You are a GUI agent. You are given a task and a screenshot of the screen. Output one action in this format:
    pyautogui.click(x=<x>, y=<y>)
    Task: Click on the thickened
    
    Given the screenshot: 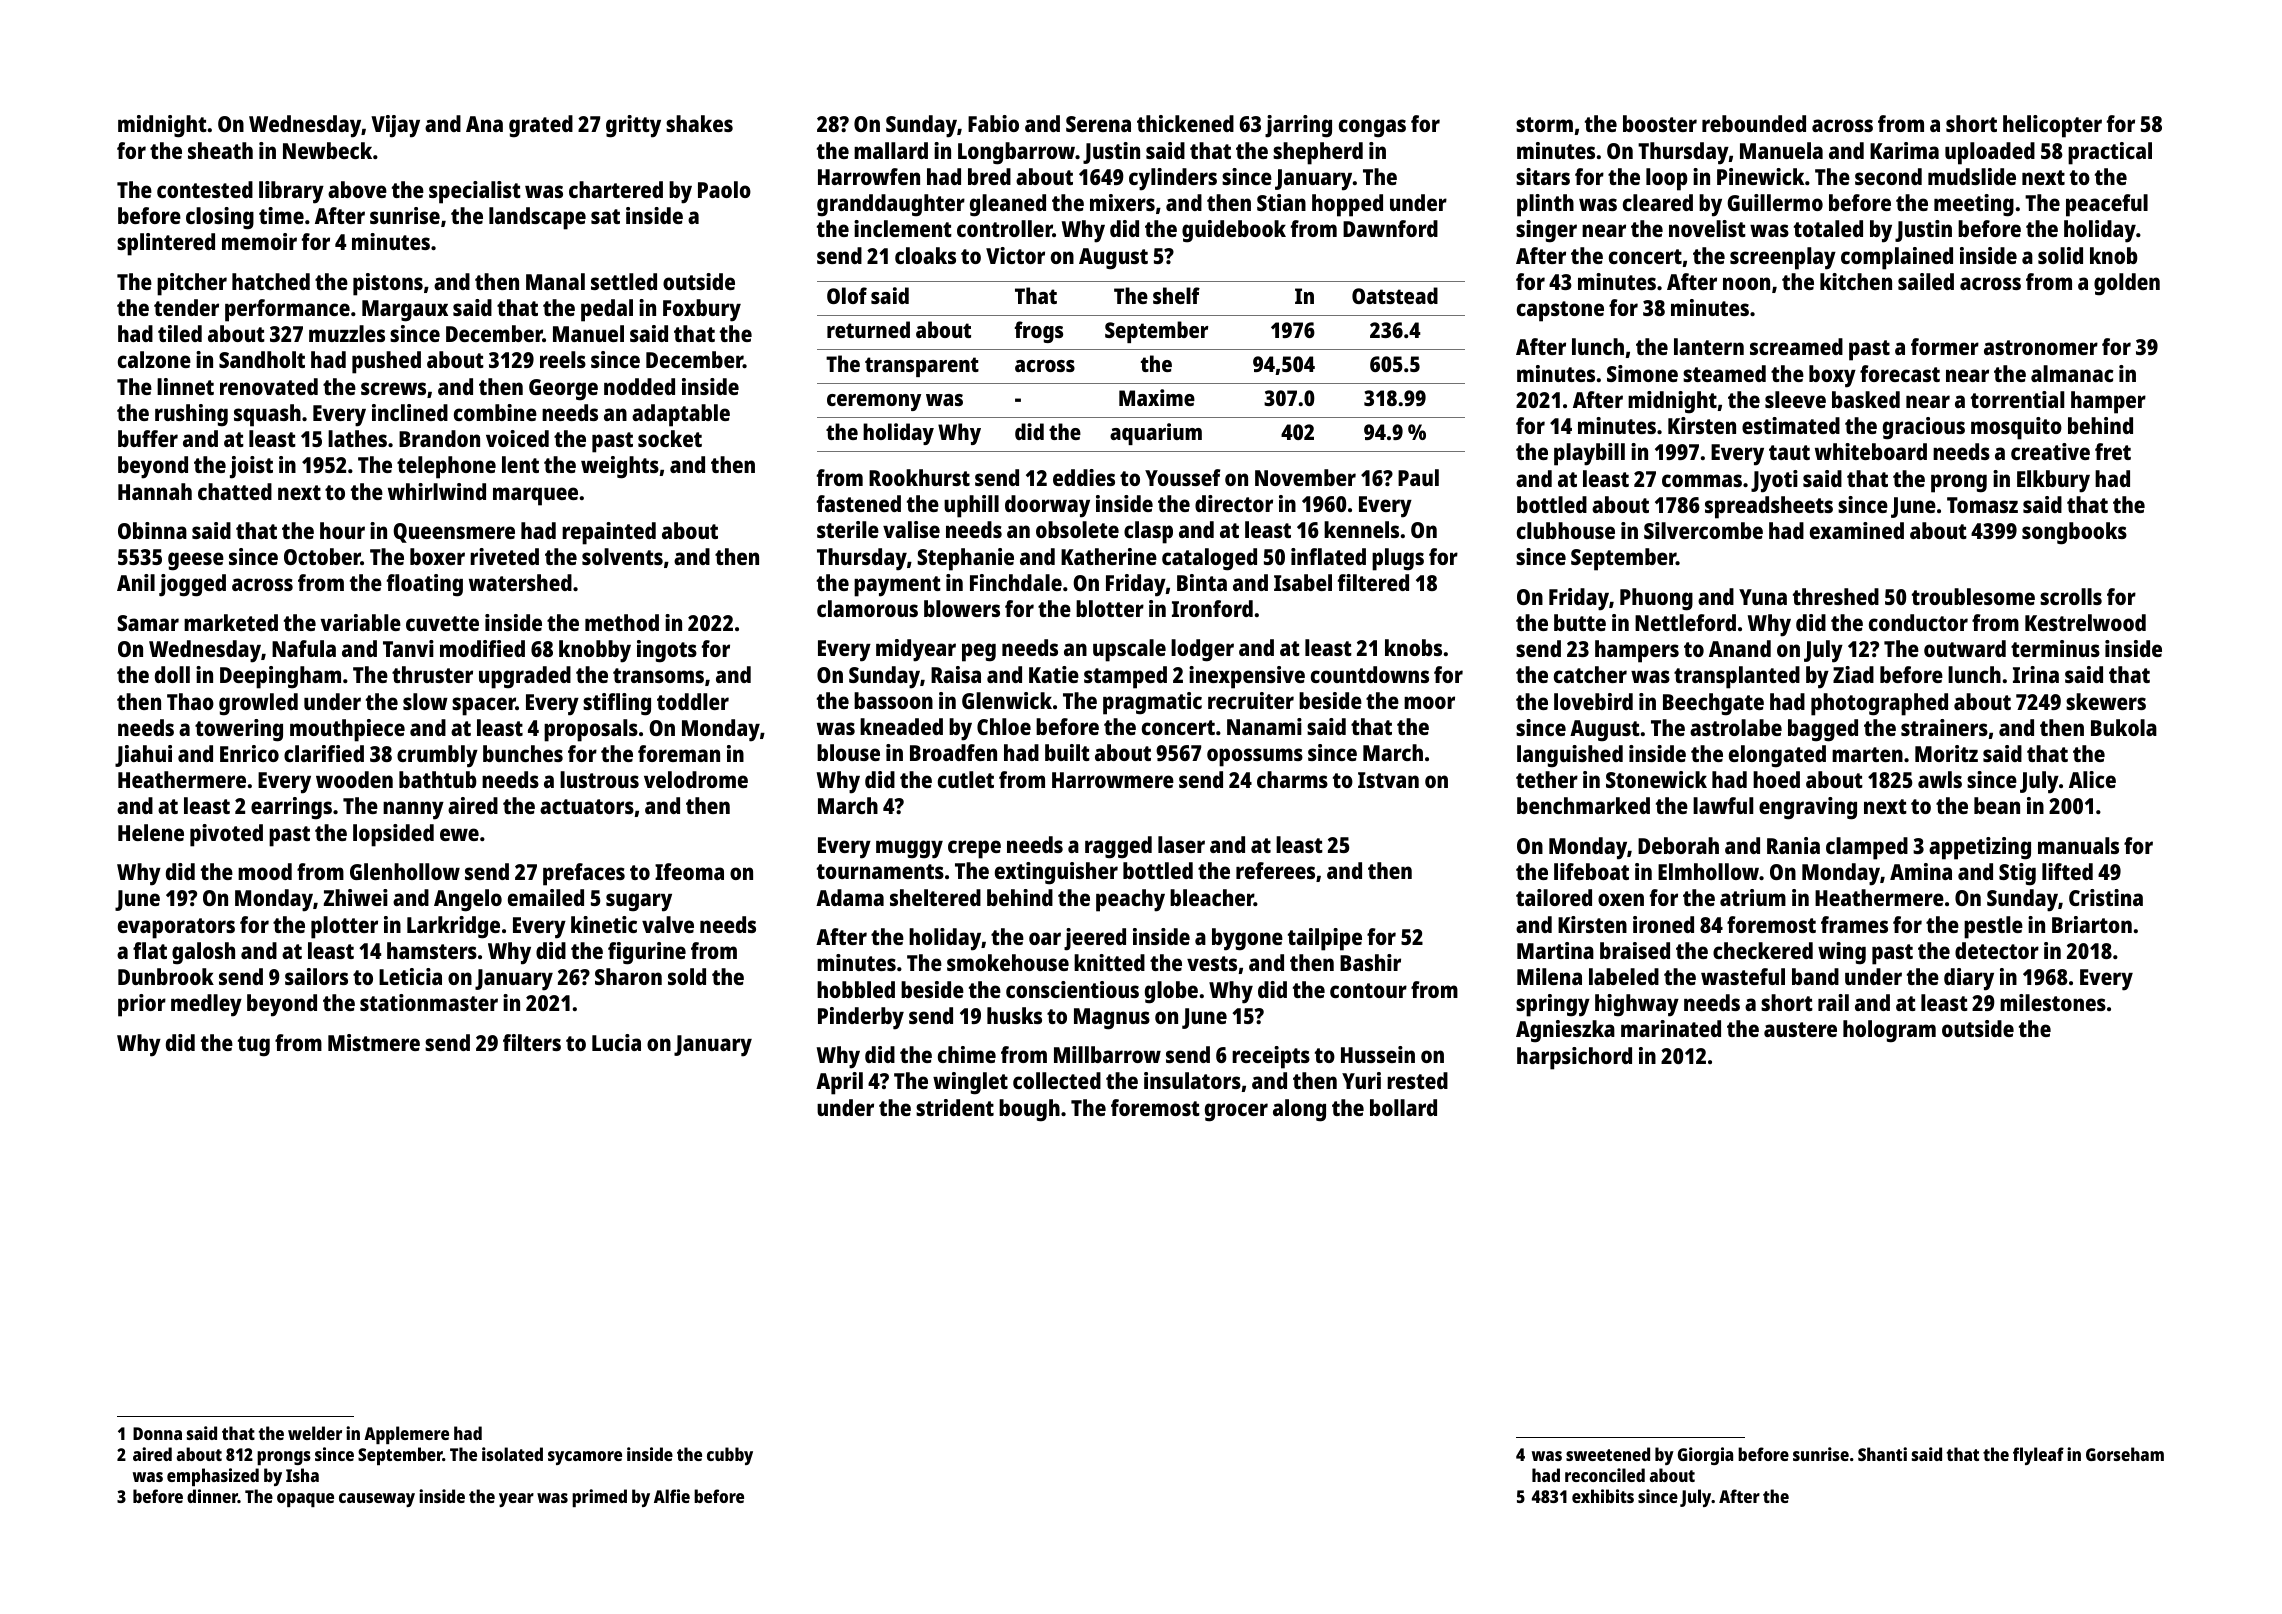 What is the action you would take?
    pyautogui.click(x=1185, y=123)
